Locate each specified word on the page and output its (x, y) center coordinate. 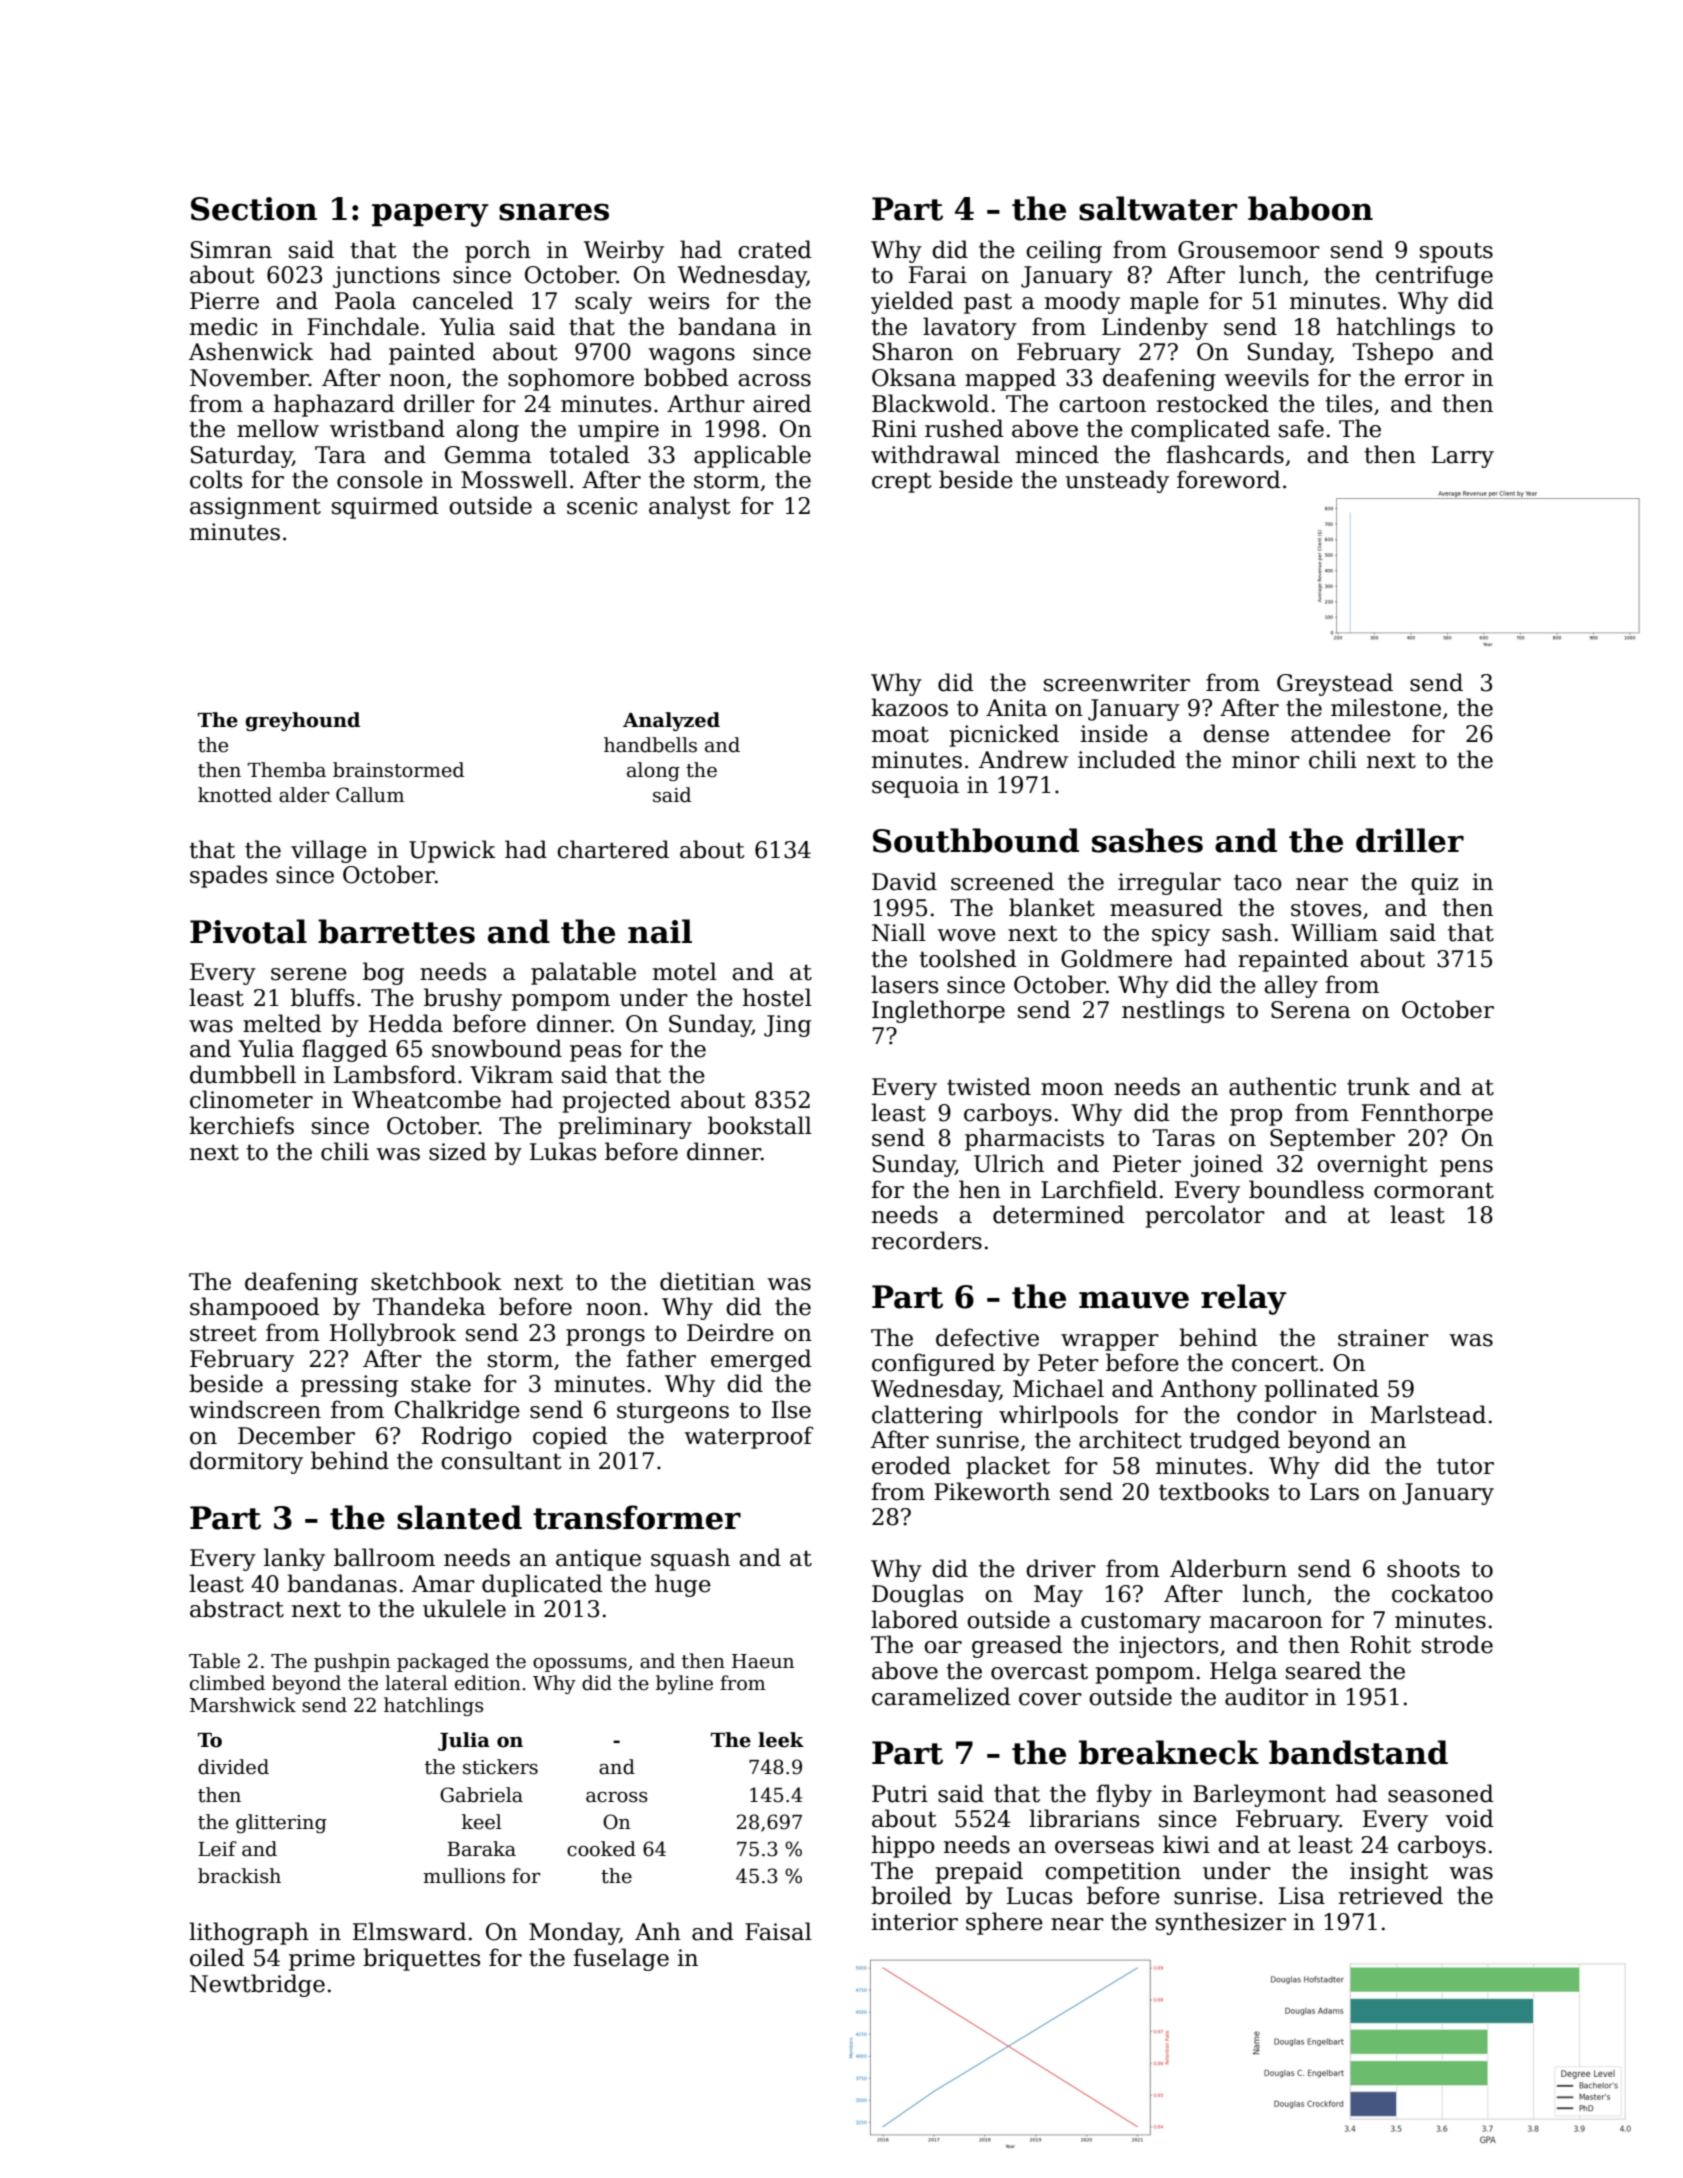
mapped (1010, 379)
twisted (989, 1086)
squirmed (385, 507)
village (329, 851)
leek (781, 1740)
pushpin (352, 1662)
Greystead (1335, 684)
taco (1258, 882)
